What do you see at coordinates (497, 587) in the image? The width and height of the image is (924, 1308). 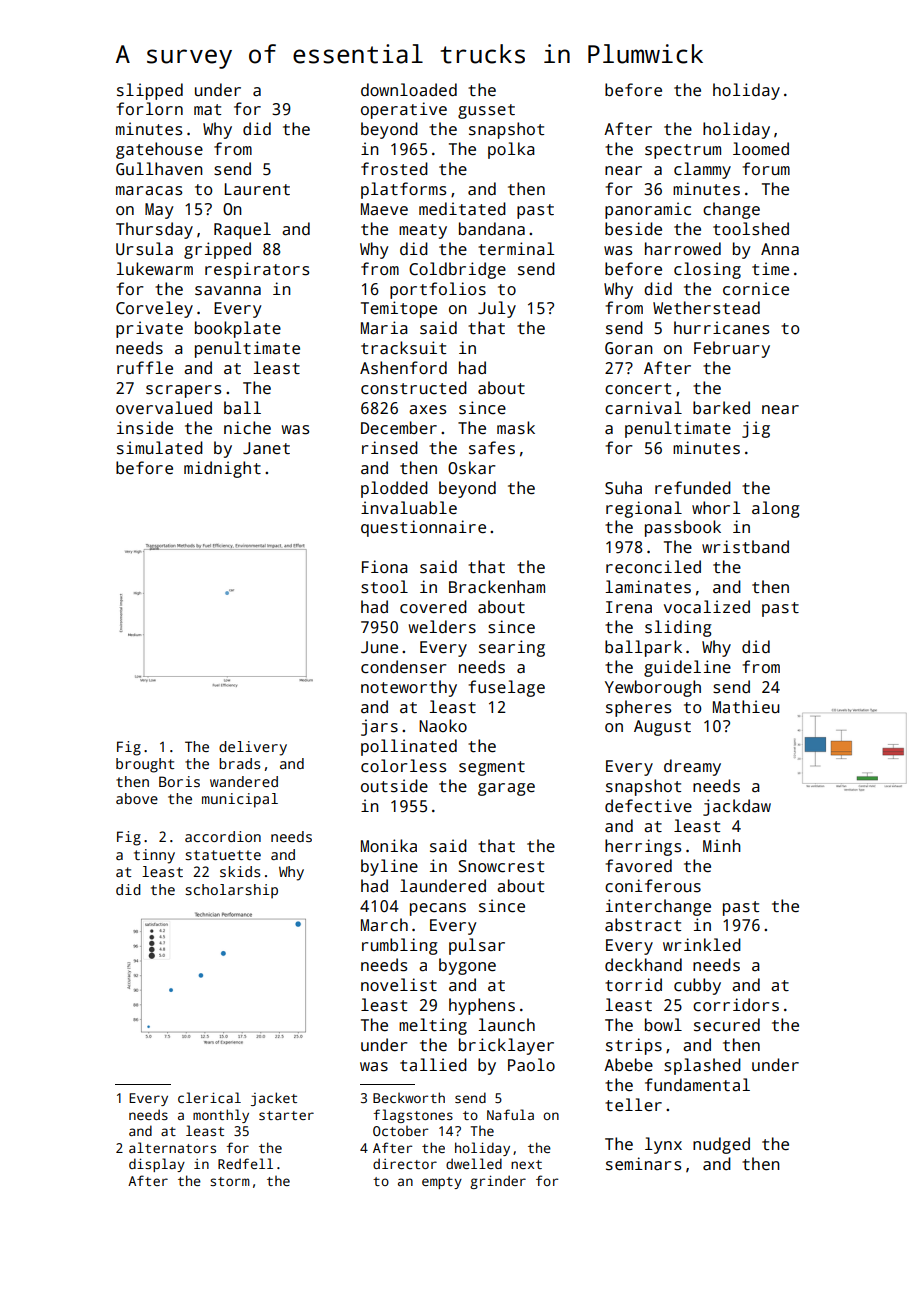 I see `Brackenham` at bounding box center [497, 587].
